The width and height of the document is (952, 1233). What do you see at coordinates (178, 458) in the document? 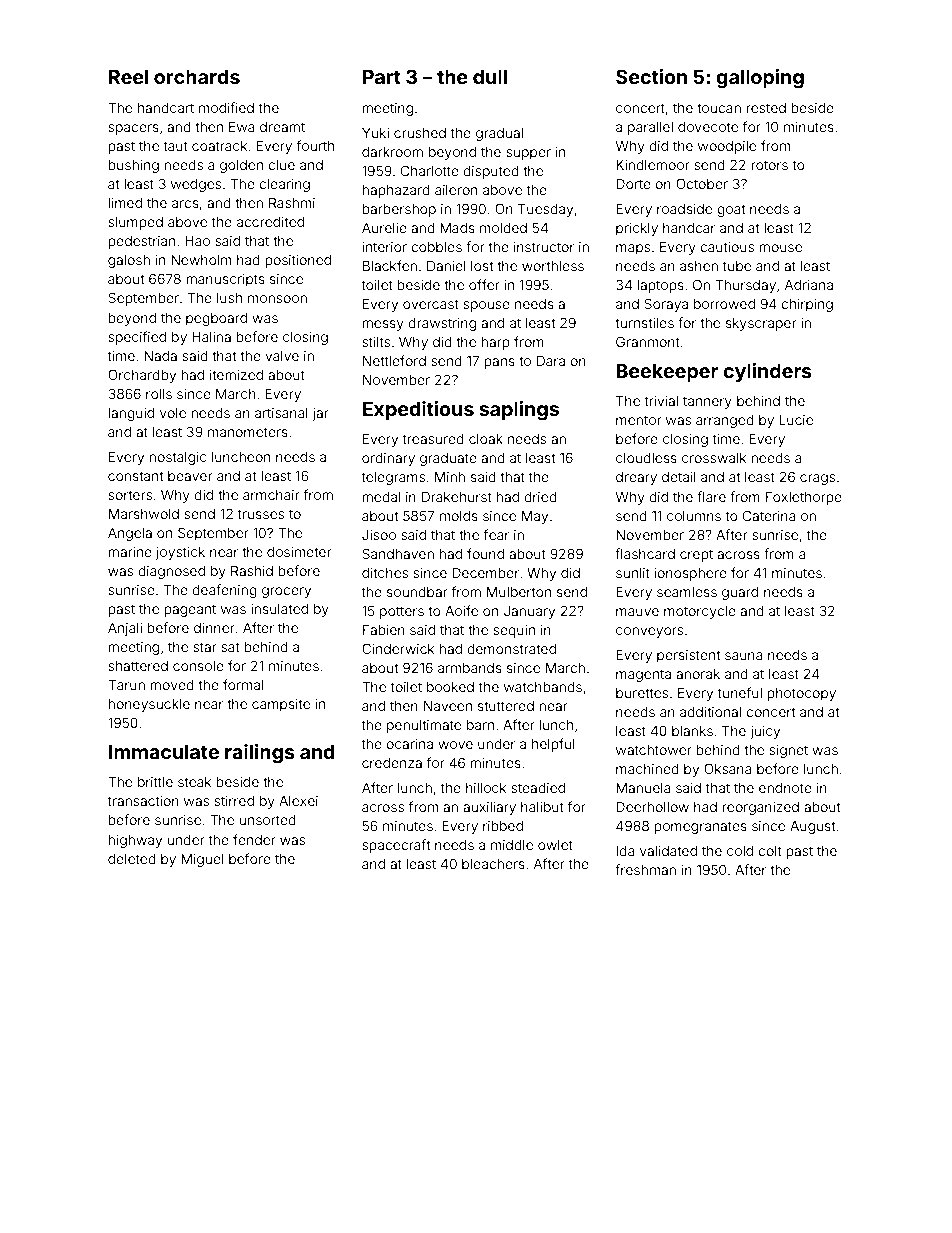
I see `nostalgic` at bounding box center [178, 458].
